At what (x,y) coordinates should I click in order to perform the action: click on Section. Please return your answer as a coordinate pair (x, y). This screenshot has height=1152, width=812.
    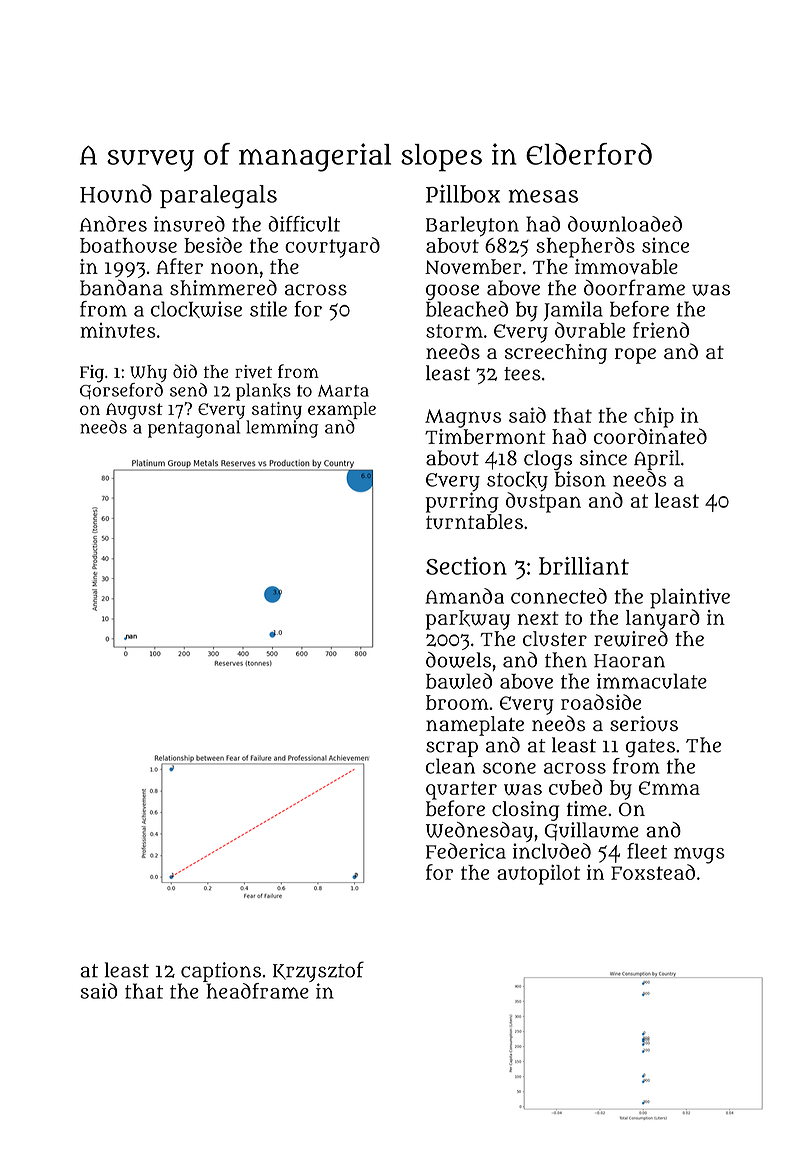
    Looking at the image, I should click on (466, 566).
